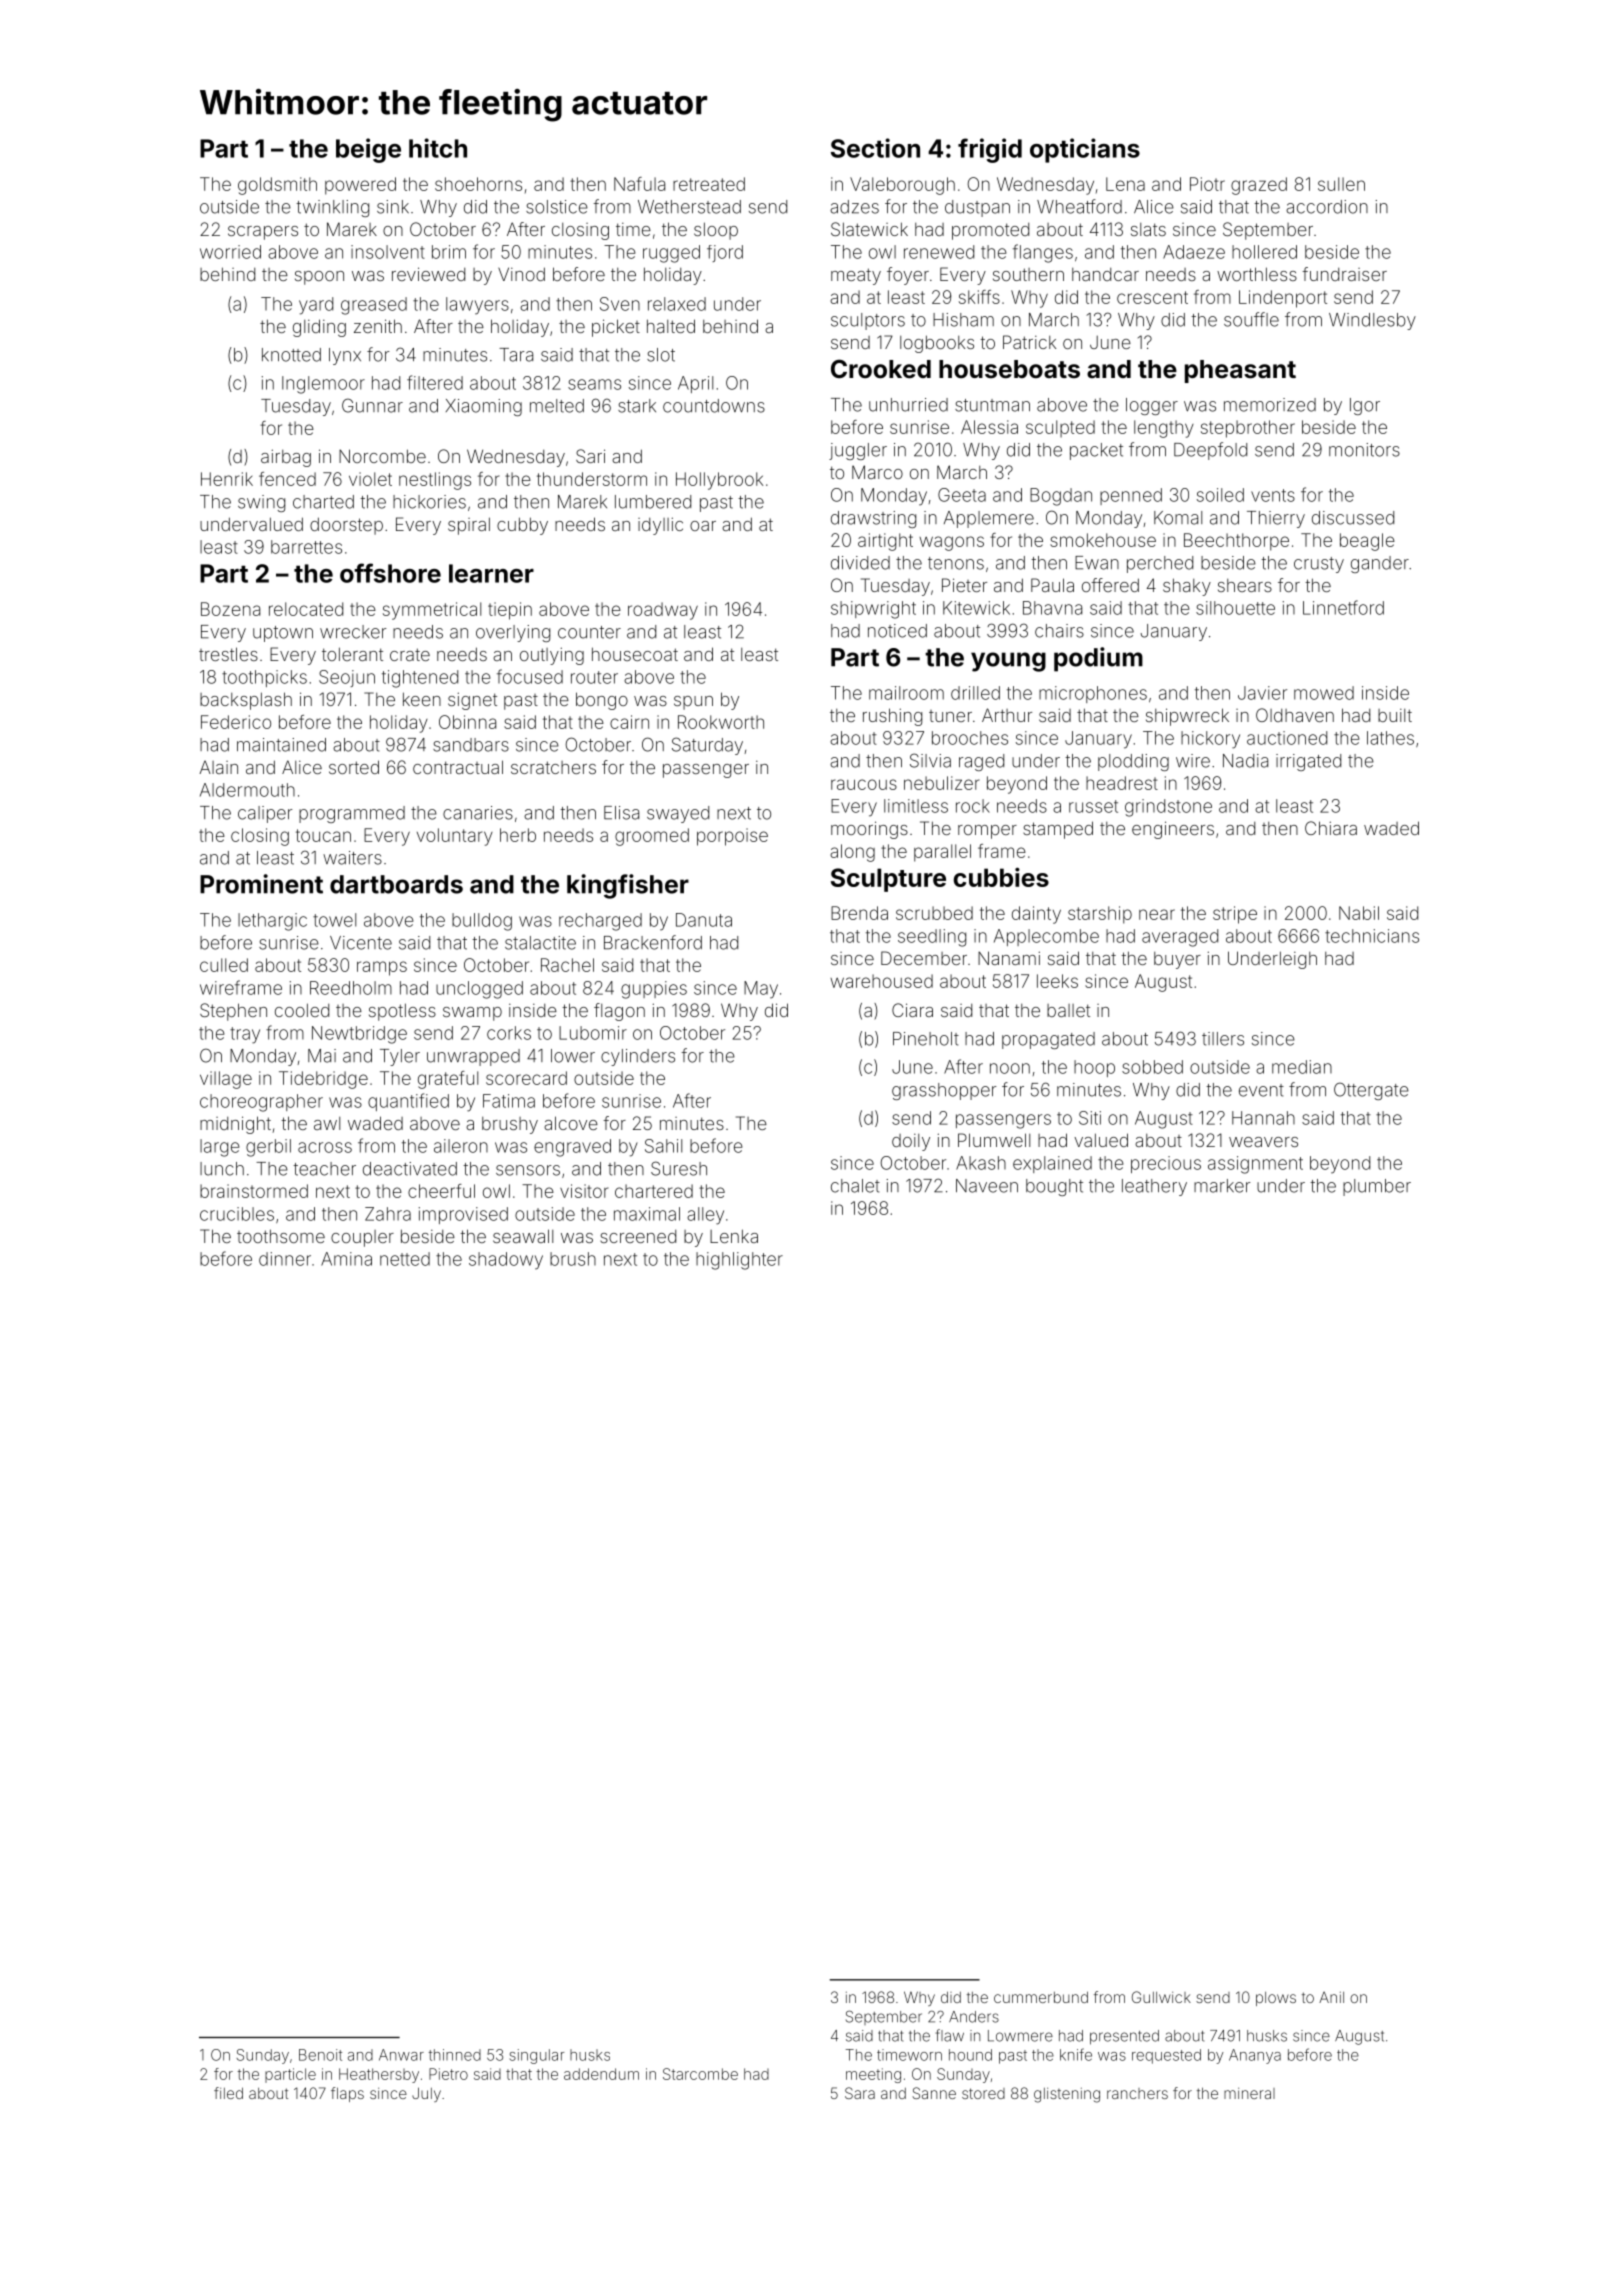 The width and height of the image is (1620, 2292). What do you see at coordinates (739, 1261) in the image?
I see `highlighter` at bounding box center [739, 1261].
